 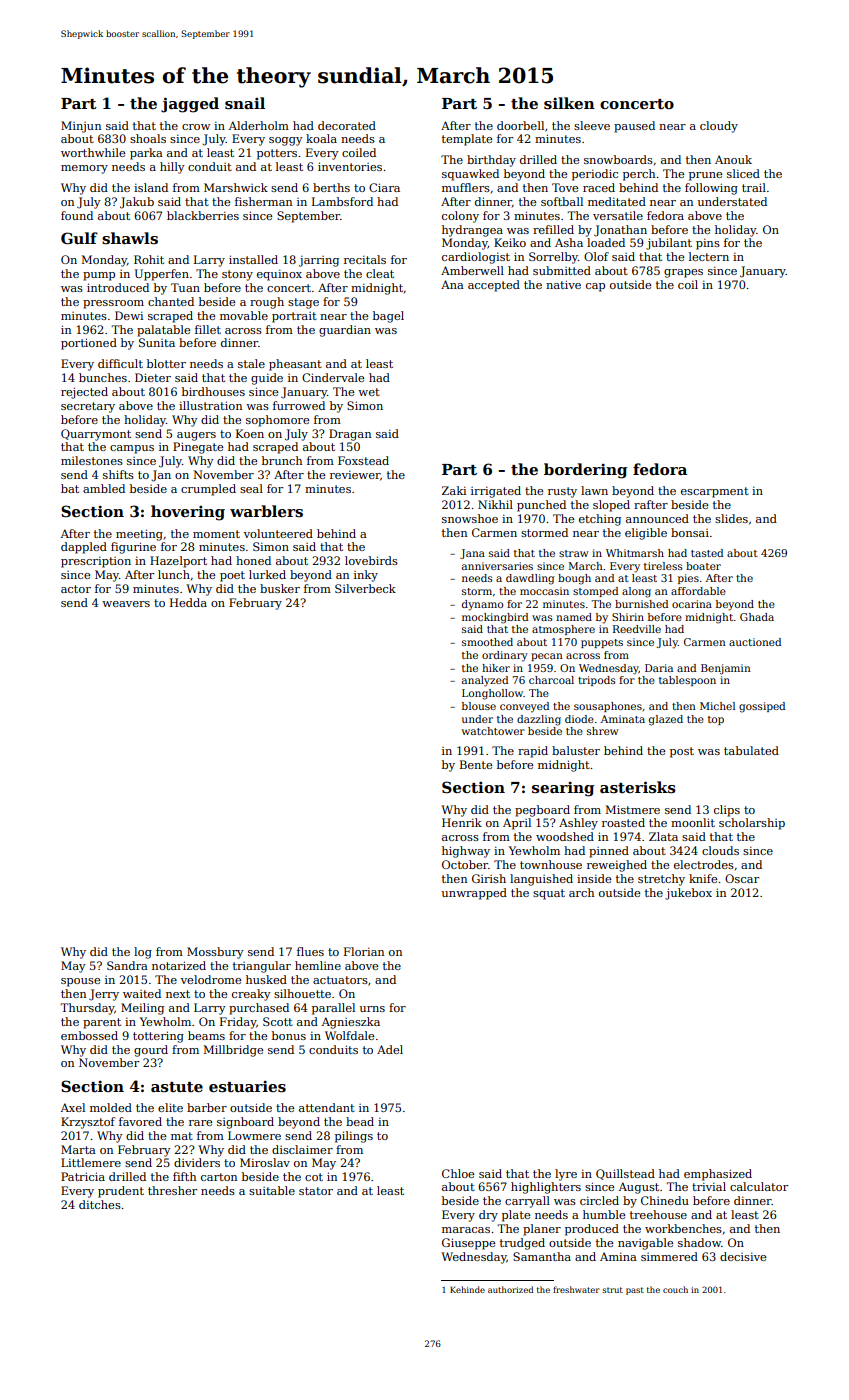 What do you see at coordinates (752, 824) in the screenshot?
I see `scholarship` at bounding box center [752, 824].
